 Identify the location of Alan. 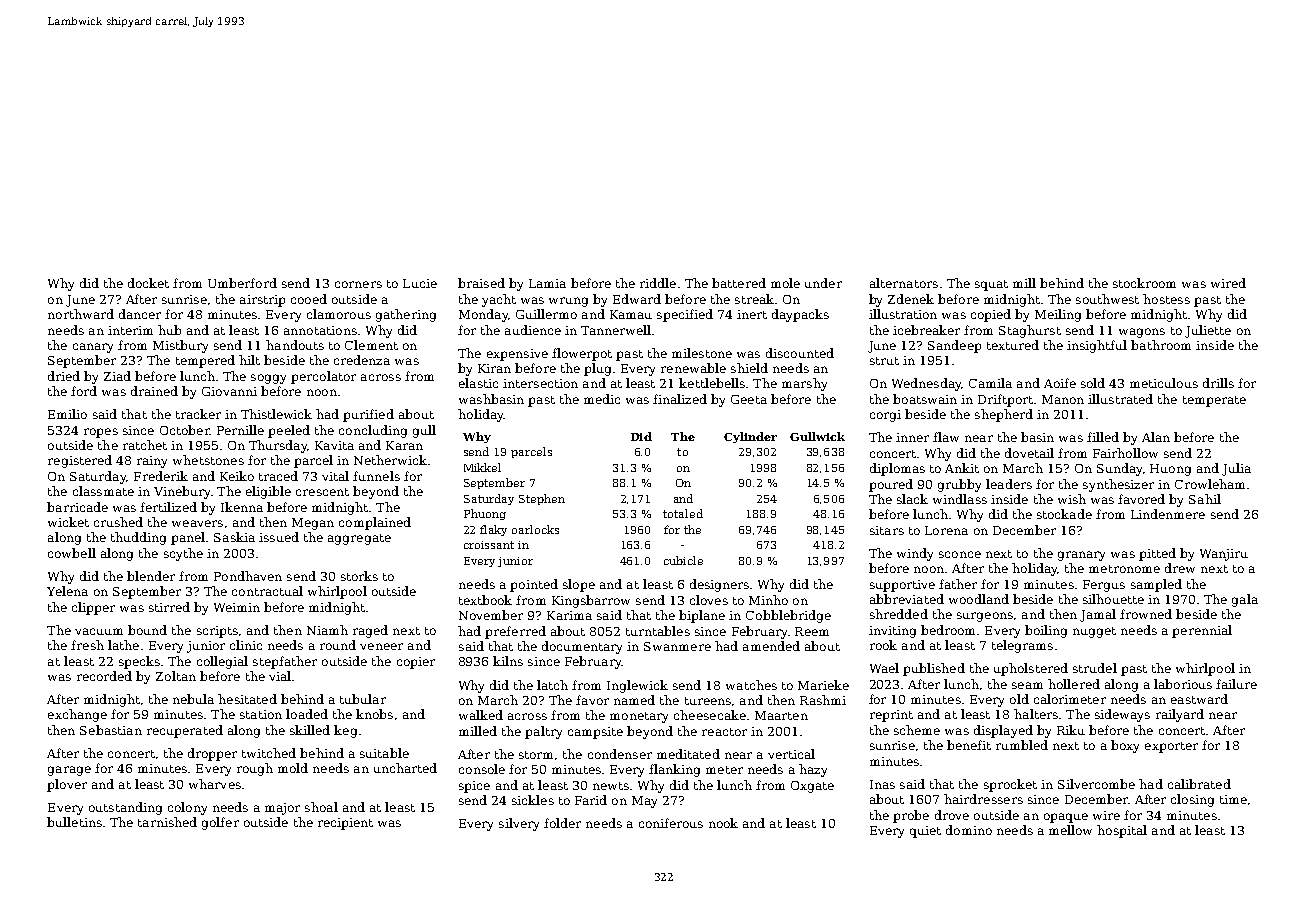
(1156, 437).
